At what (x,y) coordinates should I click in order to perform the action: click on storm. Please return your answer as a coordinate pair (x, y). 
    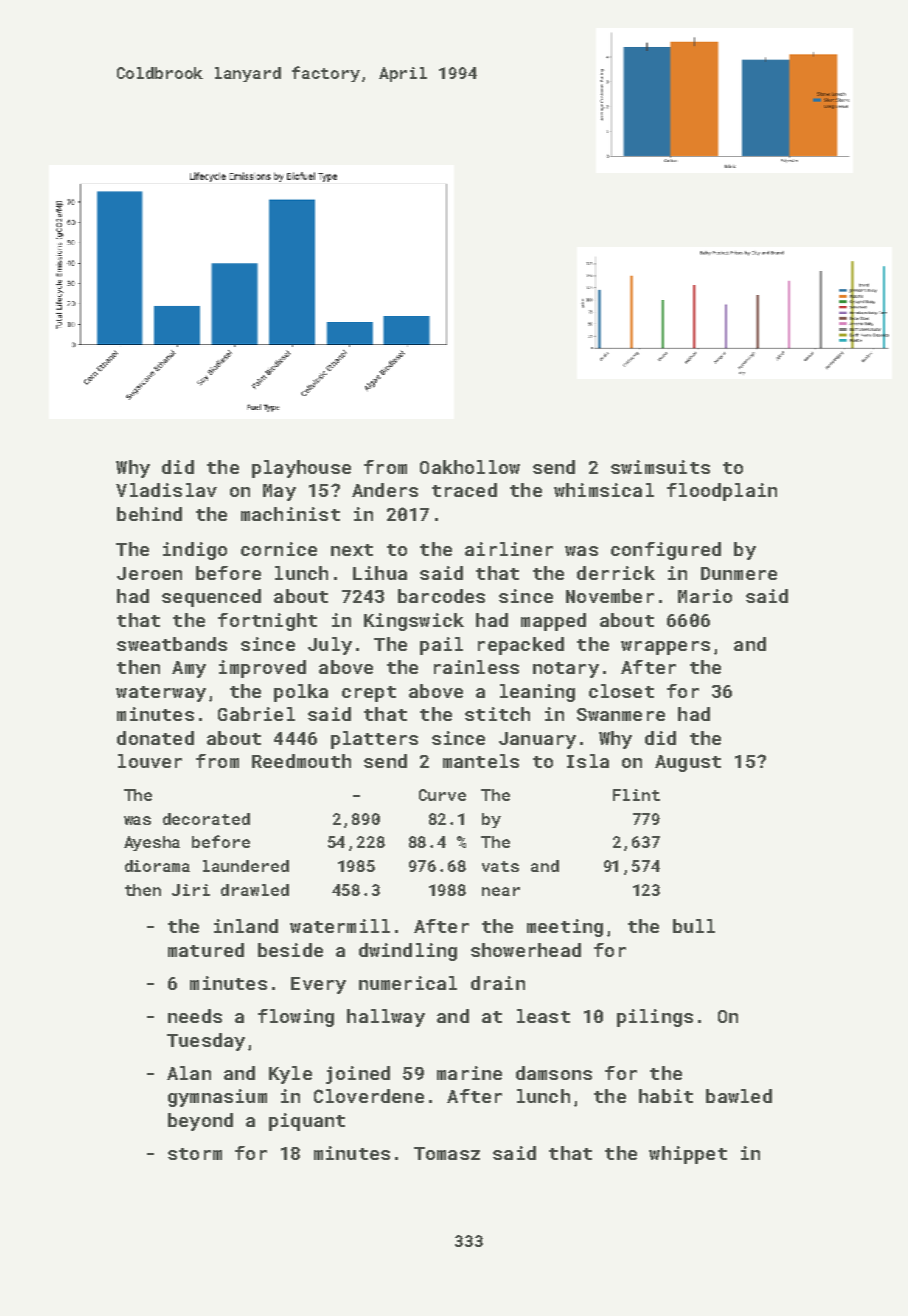
    Looking at the image, I should click on (195, 1154).
